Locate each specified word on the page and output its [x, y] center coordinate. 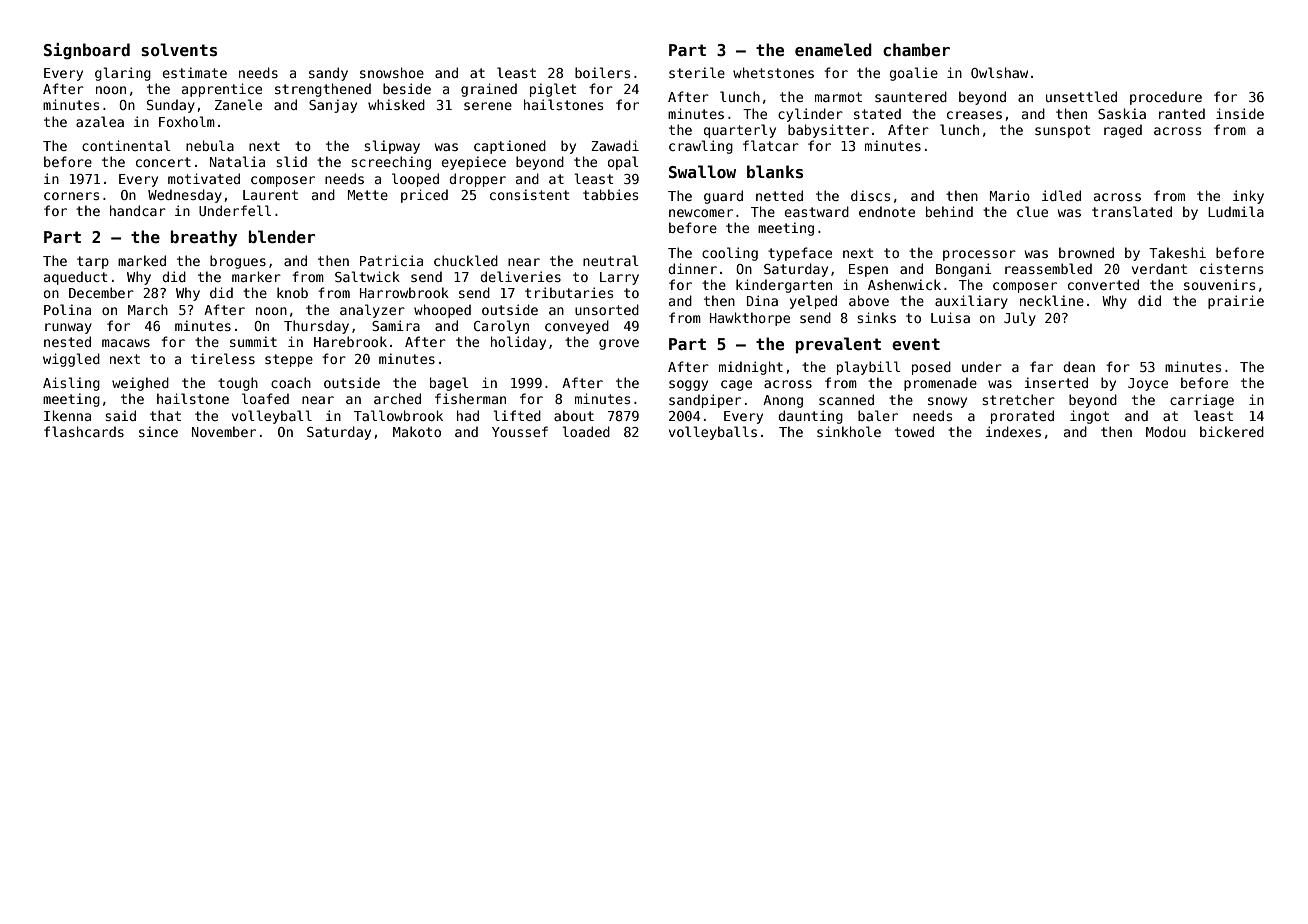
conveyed [577, 327]
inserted [1056, 382]
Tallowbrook [398, 415]
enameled [833, 50]
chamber [916, 50]
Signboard [87, 51]
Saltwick [367, 276]
